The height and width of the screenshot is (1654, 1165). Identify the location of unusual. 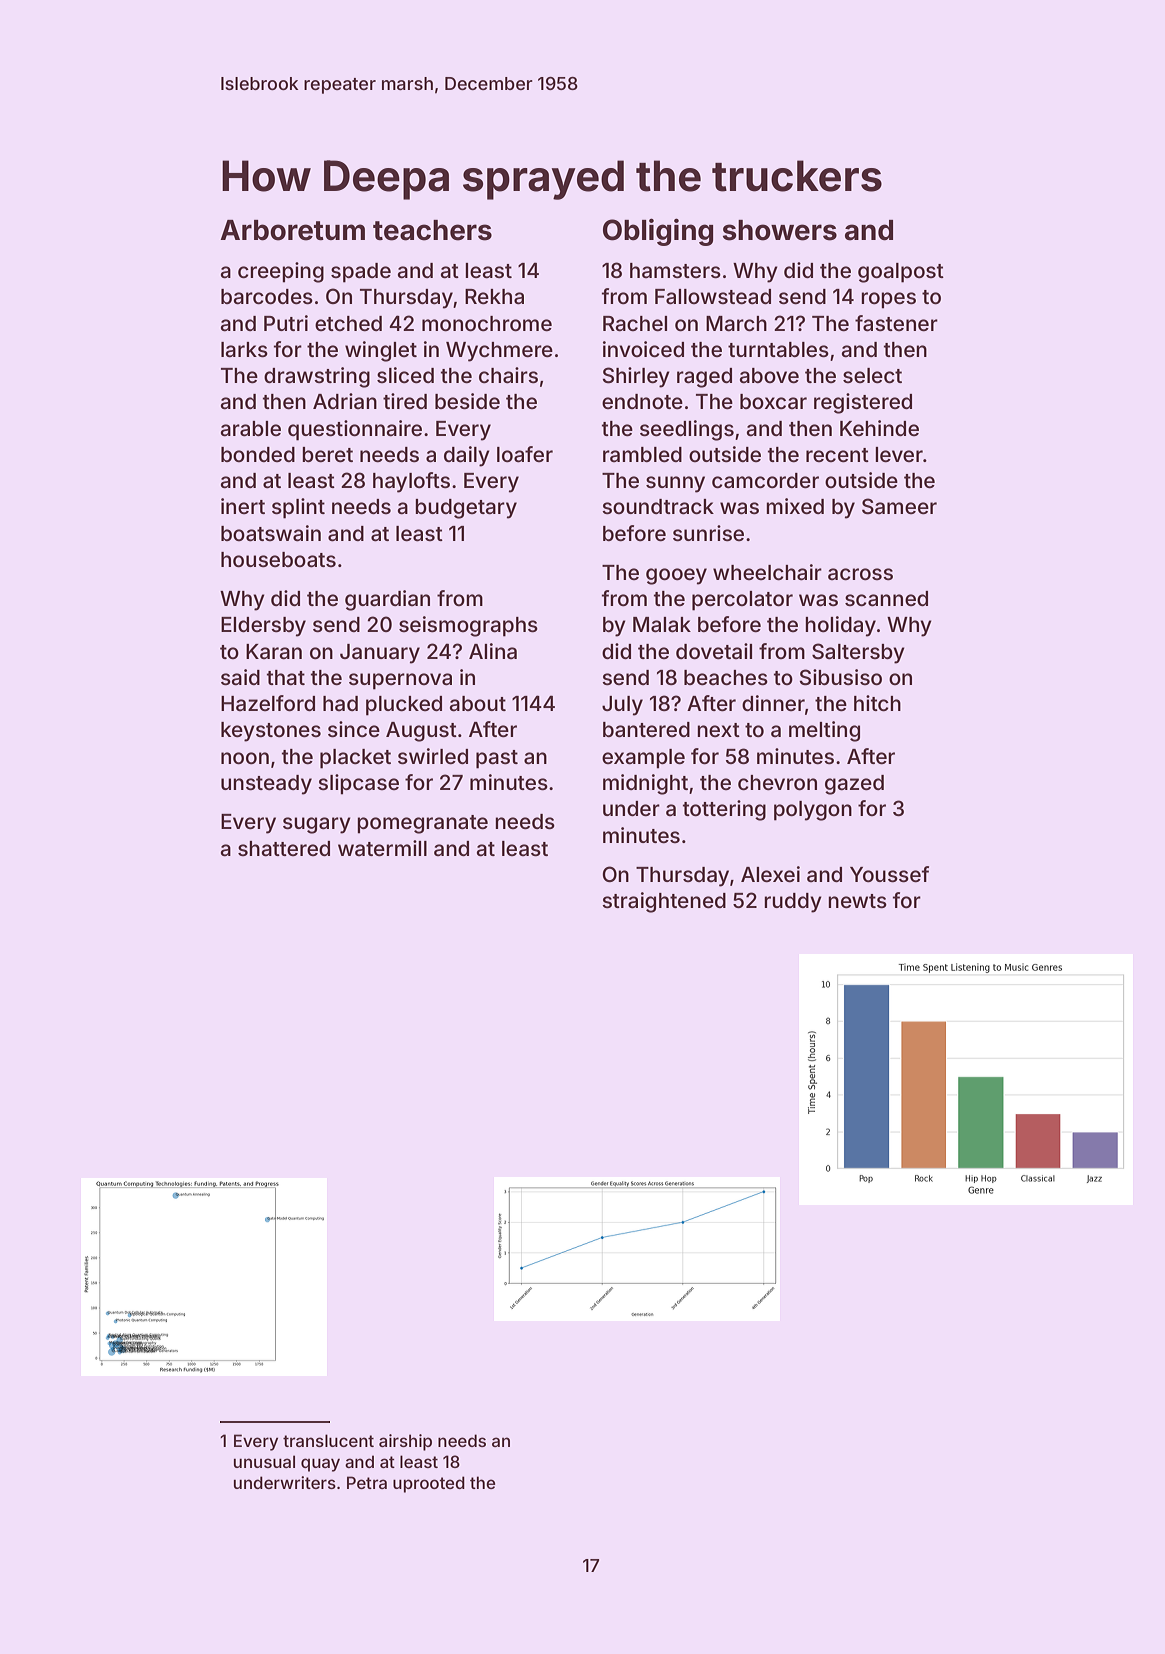
(264, 1461).
